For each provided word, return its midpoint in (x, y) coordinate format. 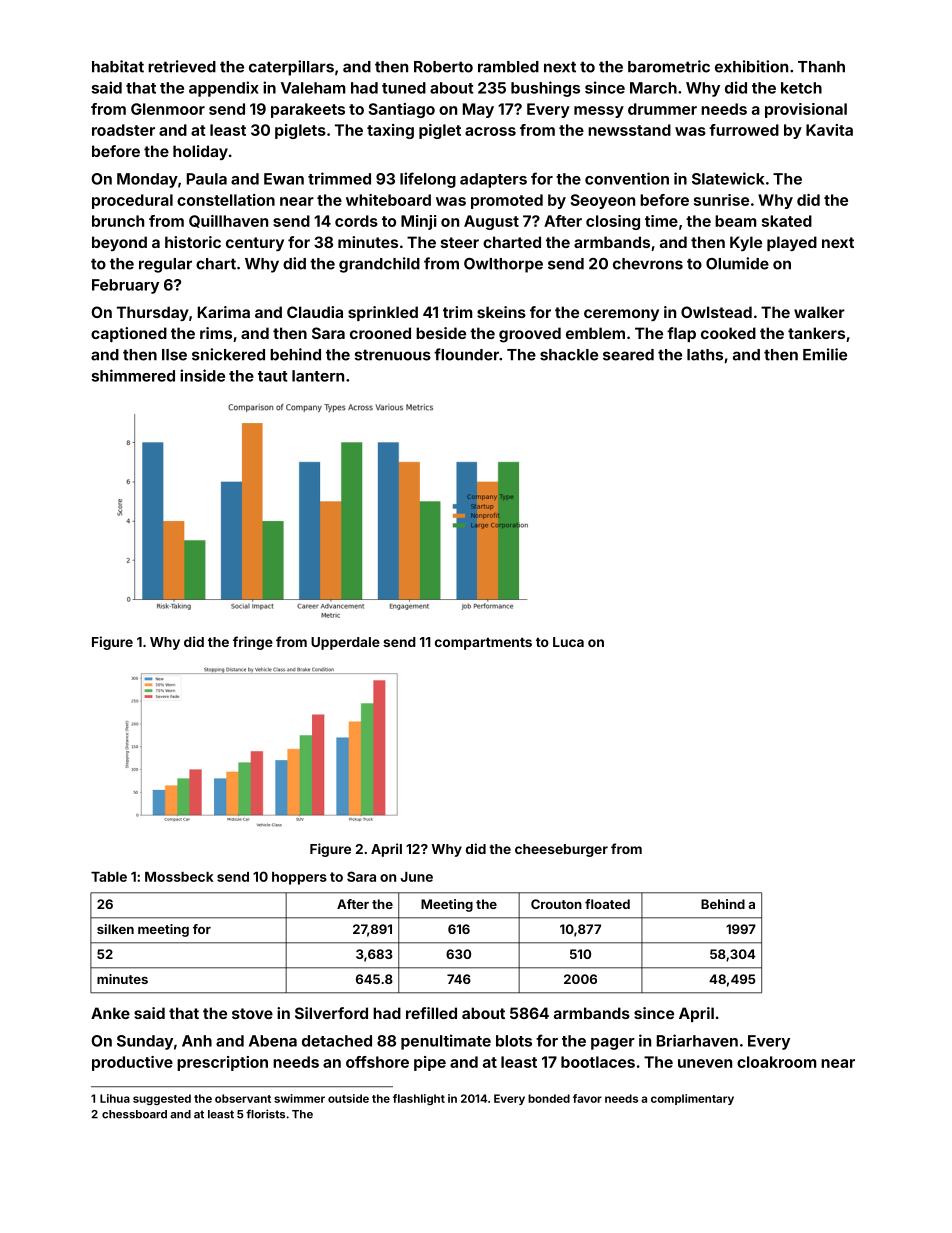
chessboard (134, 1114)
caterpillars (291, 68)
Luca (568, 642)
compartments (483, 643)
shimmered (133, 375)
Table (109, 877)
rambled (508, 67)
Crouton (556, 904)
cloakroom (776, 1062)
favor (587, 1098)
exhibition (751, 66)
